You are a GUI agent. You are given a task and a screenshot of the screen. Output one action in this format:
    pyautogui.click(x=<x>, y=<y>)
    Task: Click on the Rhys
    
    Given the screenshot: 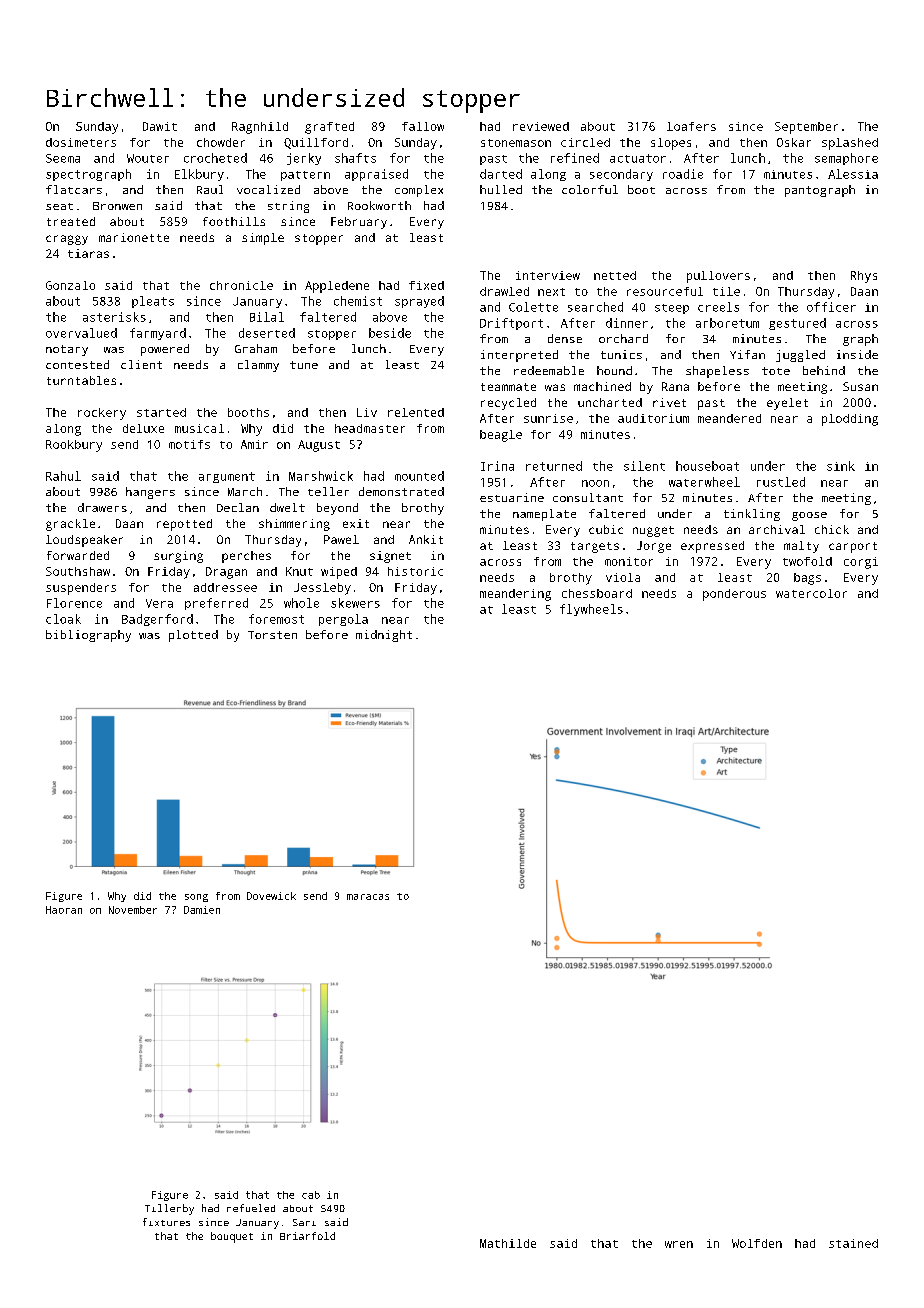 What is the action you would take?
    pyautogui.click(x=864, y=277)
